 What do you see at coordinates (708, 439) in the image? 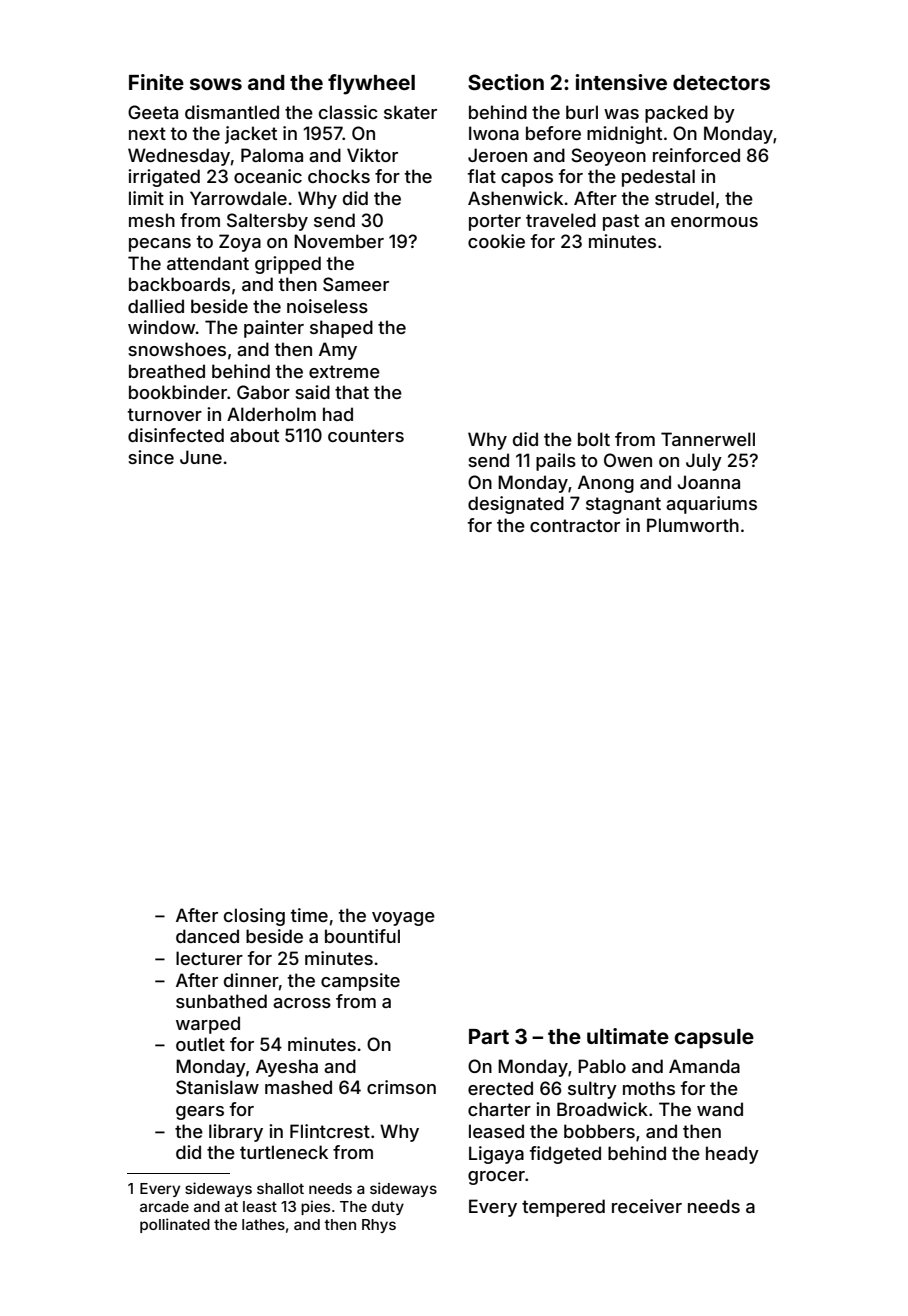
I see `Tannerwell` at bounding box center [708, 439].
